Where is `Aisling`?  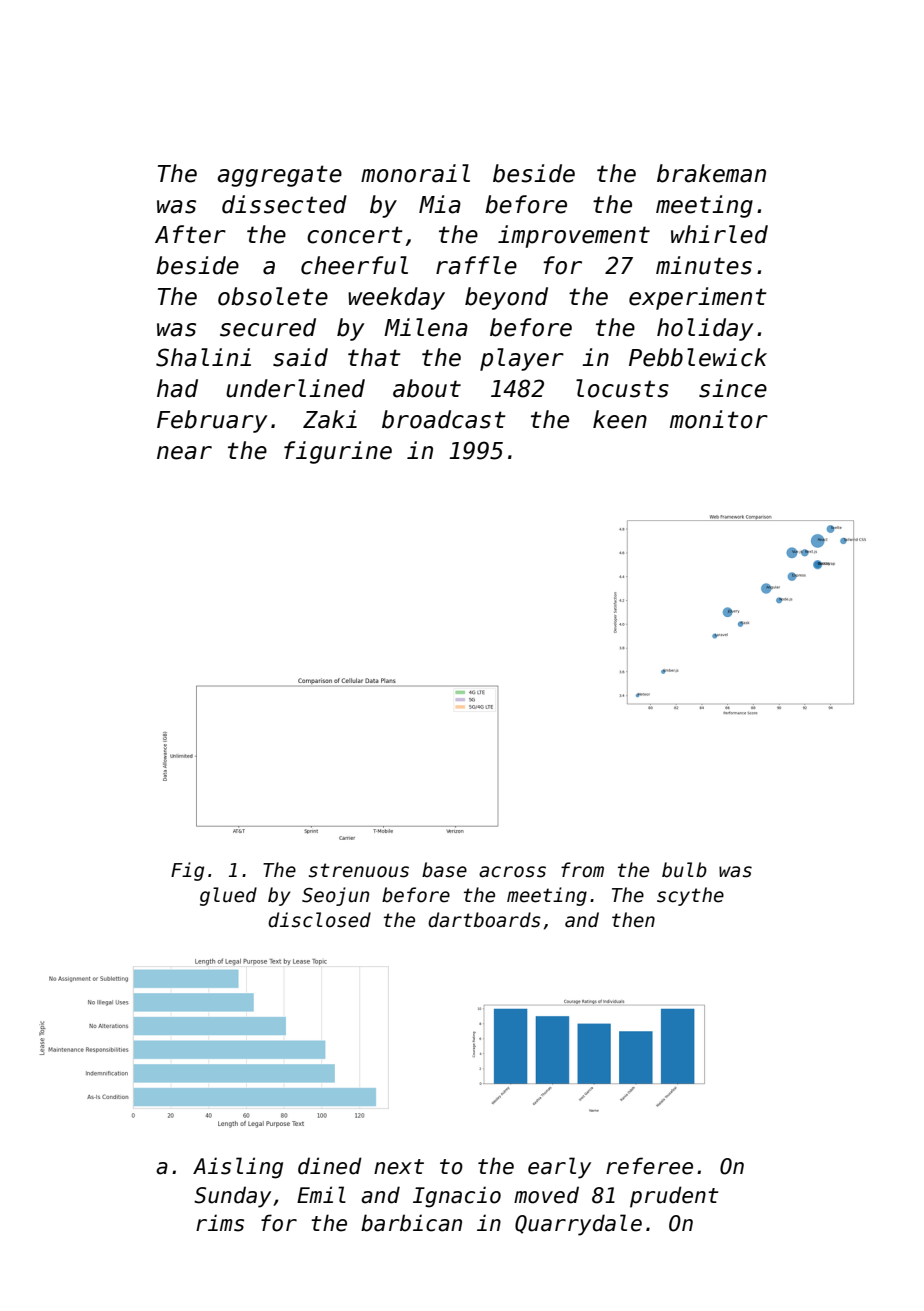
Aisling is located at coordinates (238, 1168).
